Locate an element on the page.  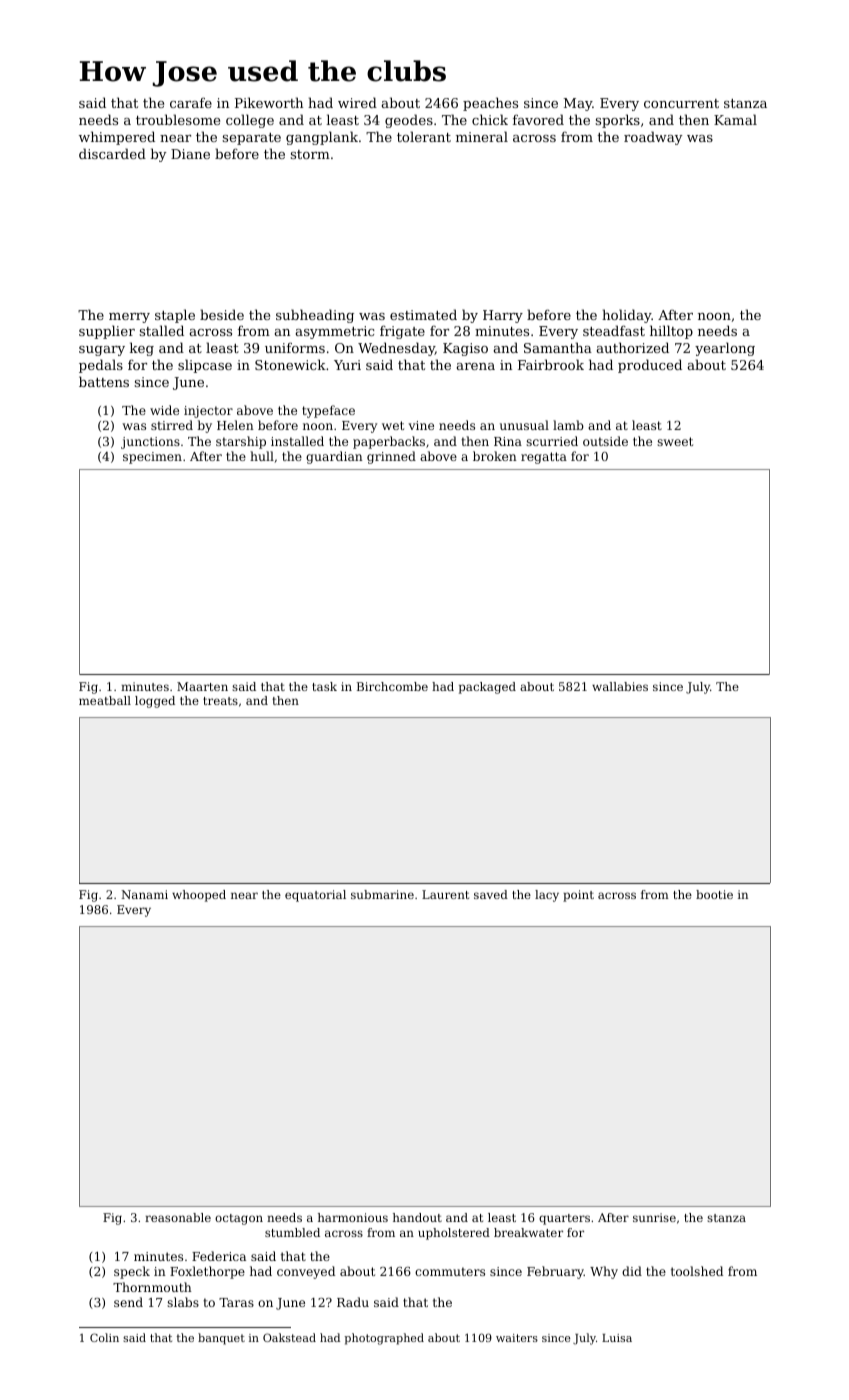
carafe is located at coordinates (191, 102).
